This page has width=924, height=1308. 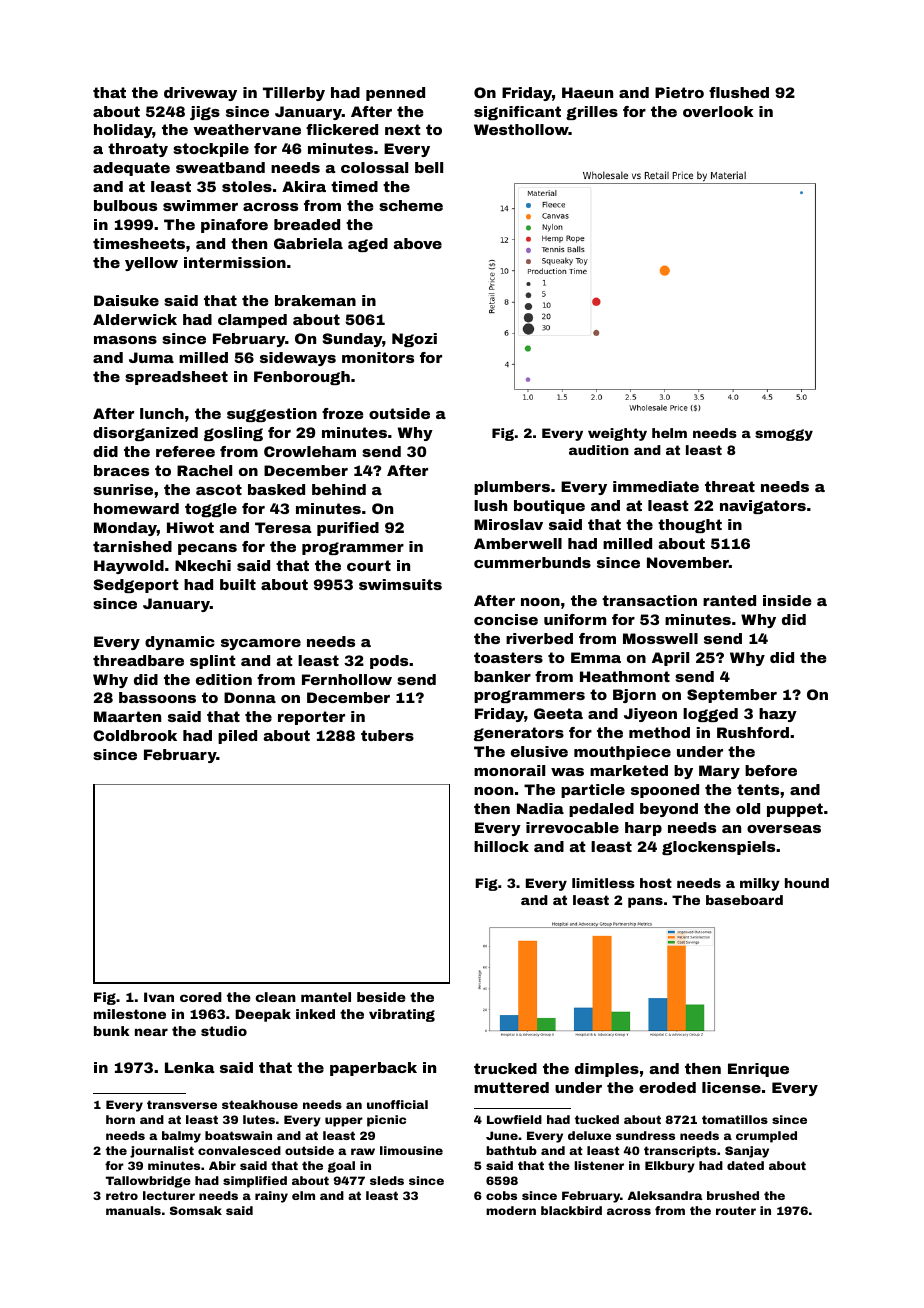 What do you see at coordinates (342, 129) in the page?
I see `flickered` at bounding box center [342, 129].
